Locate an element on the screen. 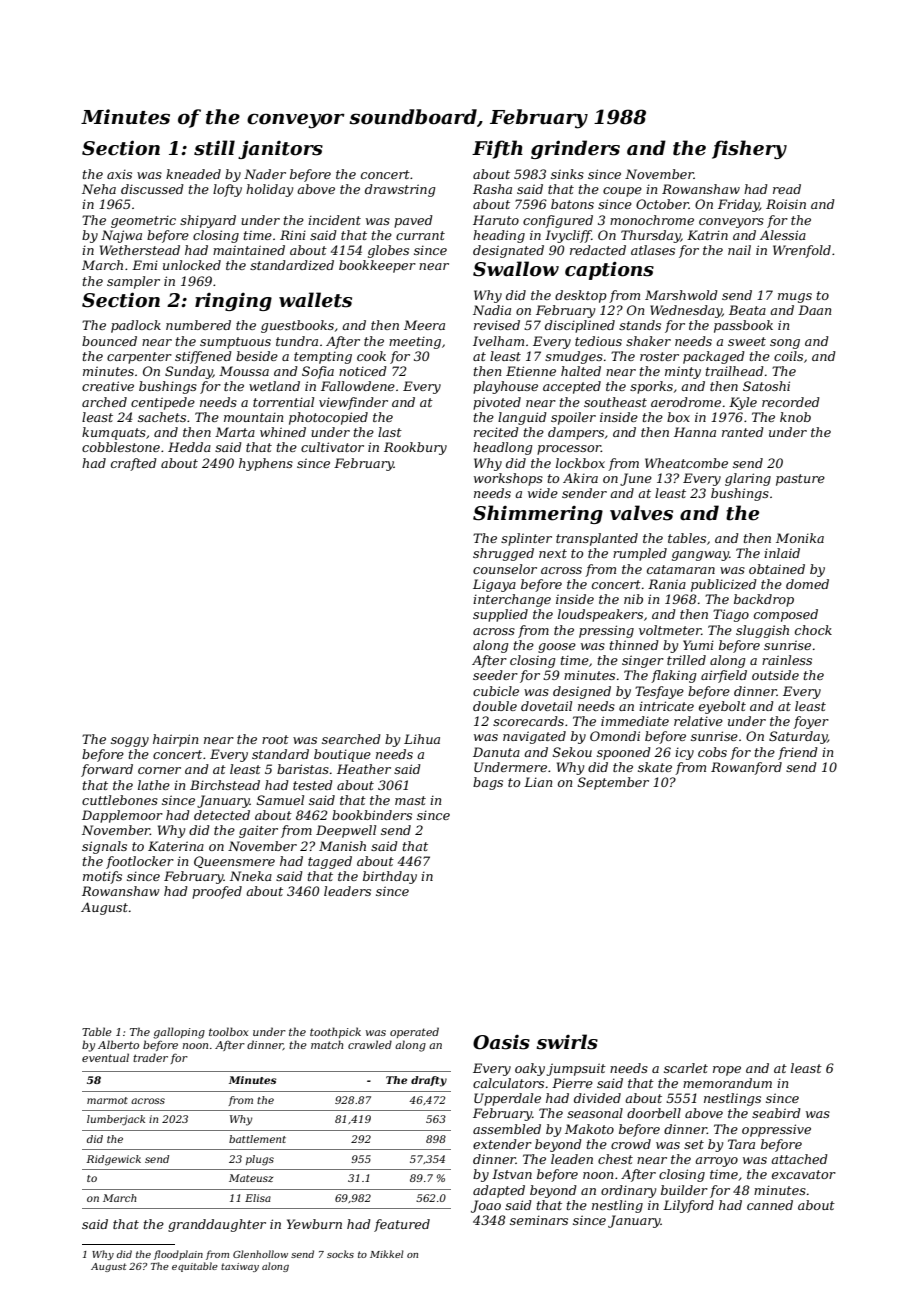 Image resolution: width=924 pixels, height=1308 pixels. toothpick is located at coordinates (335, 1032).
